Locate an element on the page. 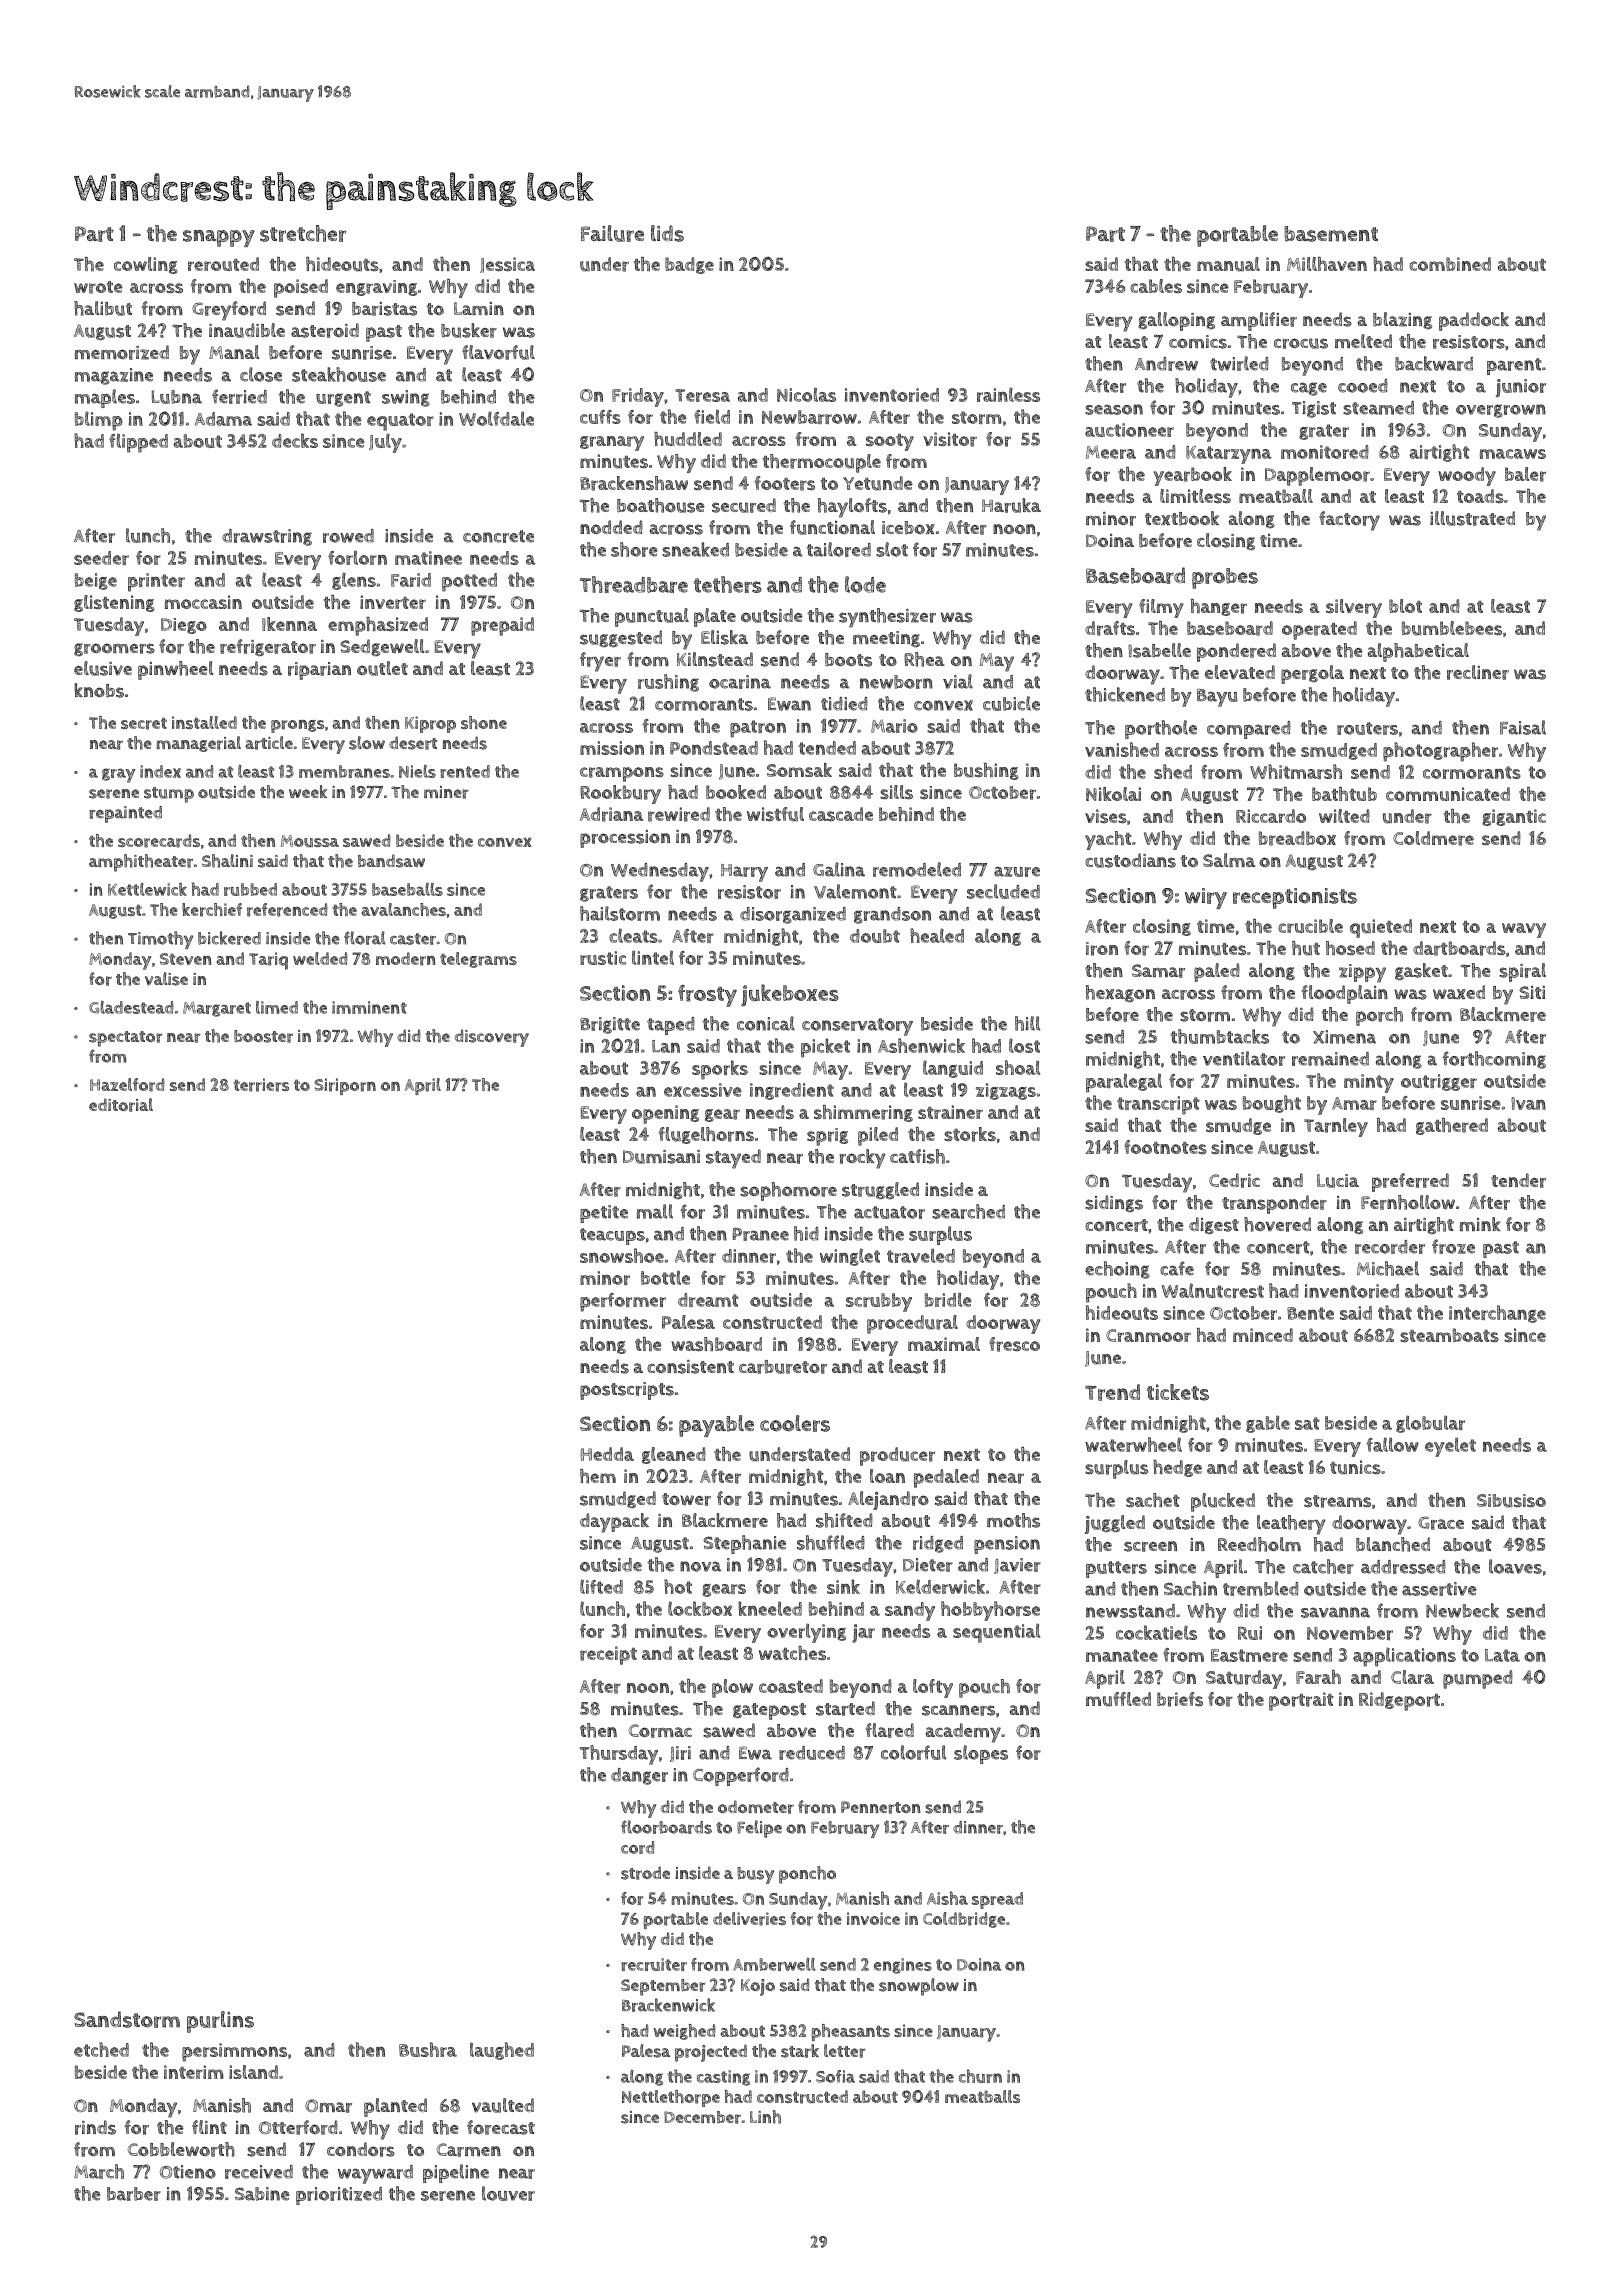 This page has width=1620, height=2292. shifted is located at coordinates (844, 1520).
